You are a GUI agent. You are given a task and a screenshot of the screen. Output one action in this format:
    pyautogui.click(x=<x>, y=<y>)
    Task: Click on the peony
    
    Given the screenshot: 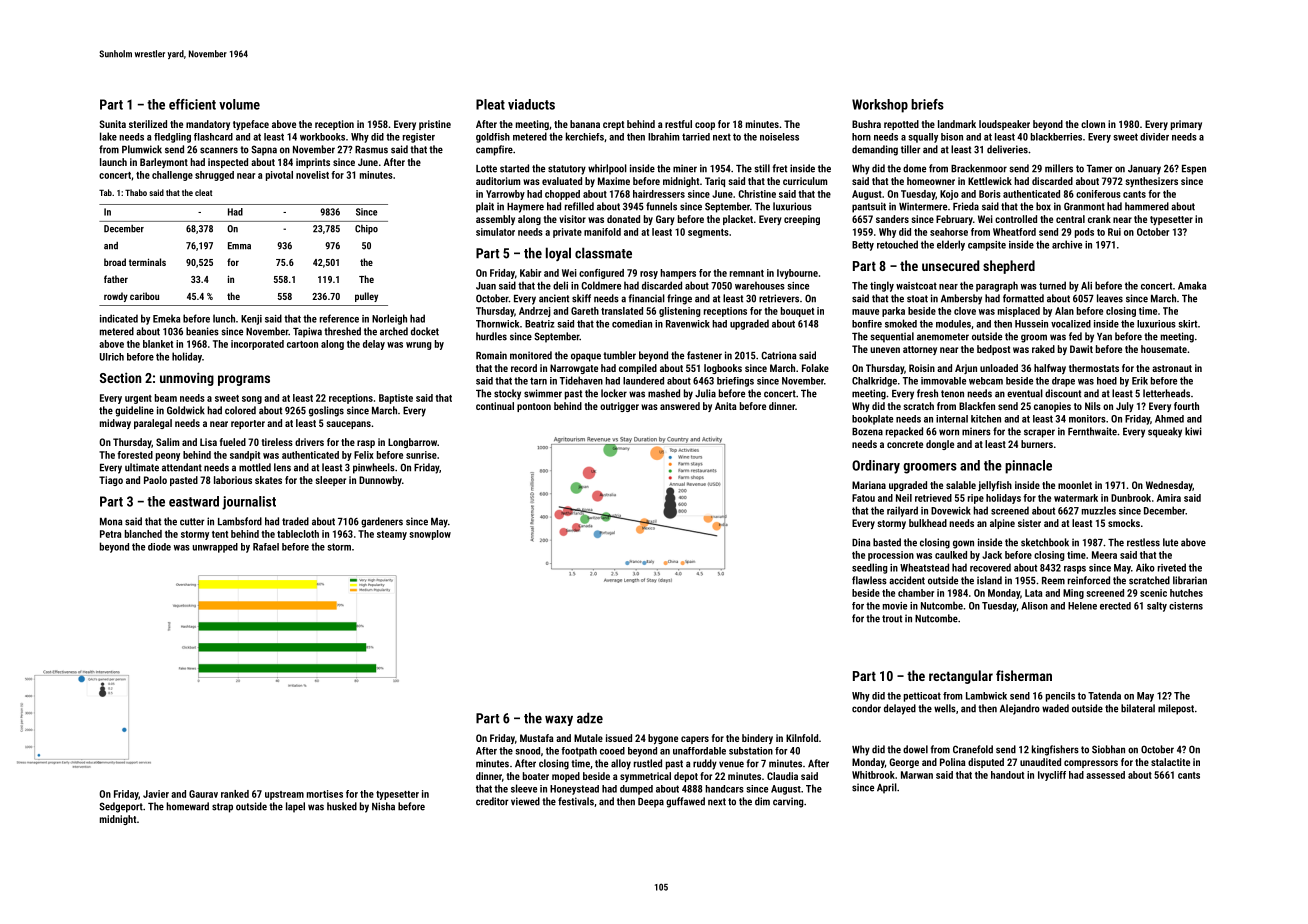 What is the action you would take?
    pyautogui.click(x=168, y=457)
